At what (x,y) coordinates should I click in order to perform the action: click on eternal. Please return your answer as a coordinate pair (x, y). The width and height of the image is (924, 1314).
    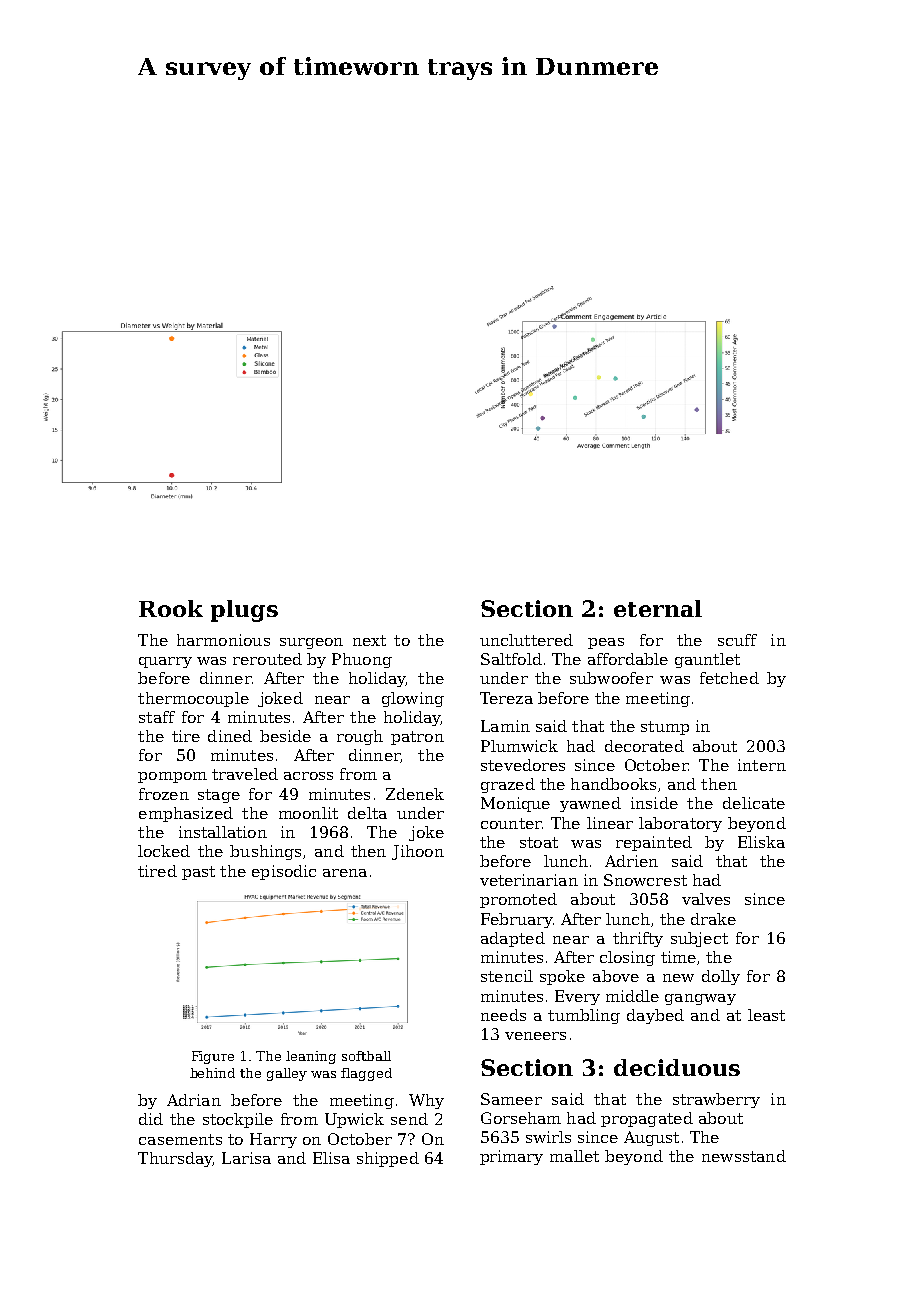
    Looking at the image, I should click on (658, 608).
